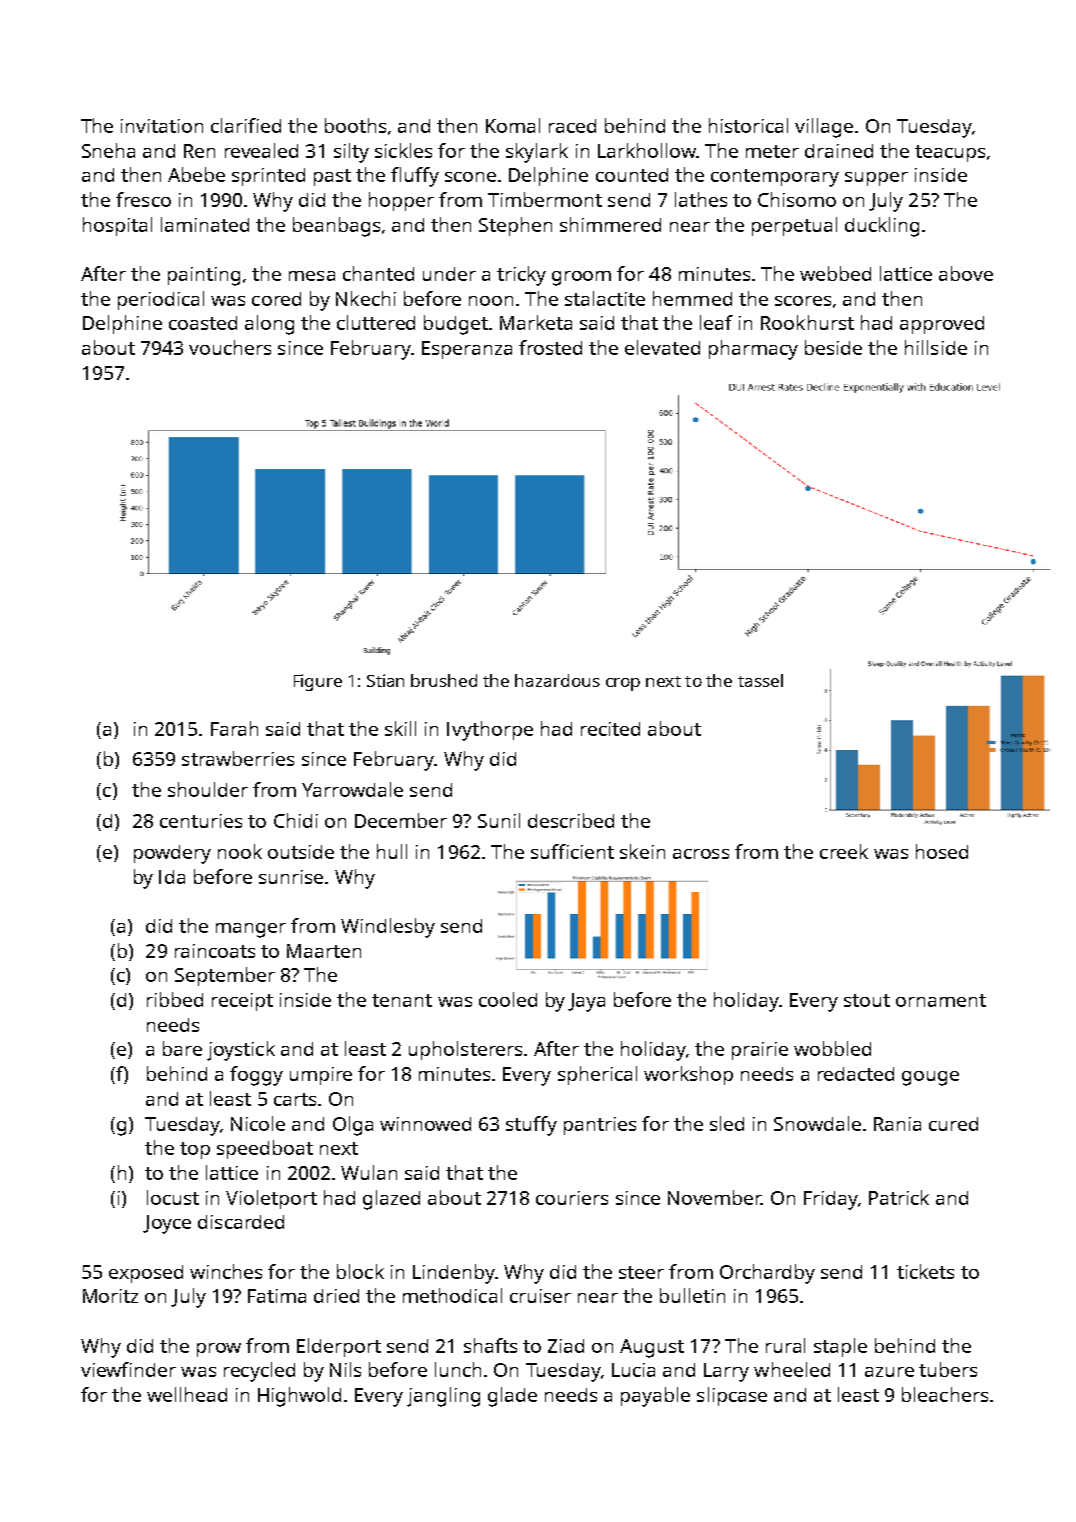 The height and width of the screenshot is (1522, 1076). What do you see at coordinates (835, 273) in the screenshot?
I see `webbed` at bounding box center [835, 273].
